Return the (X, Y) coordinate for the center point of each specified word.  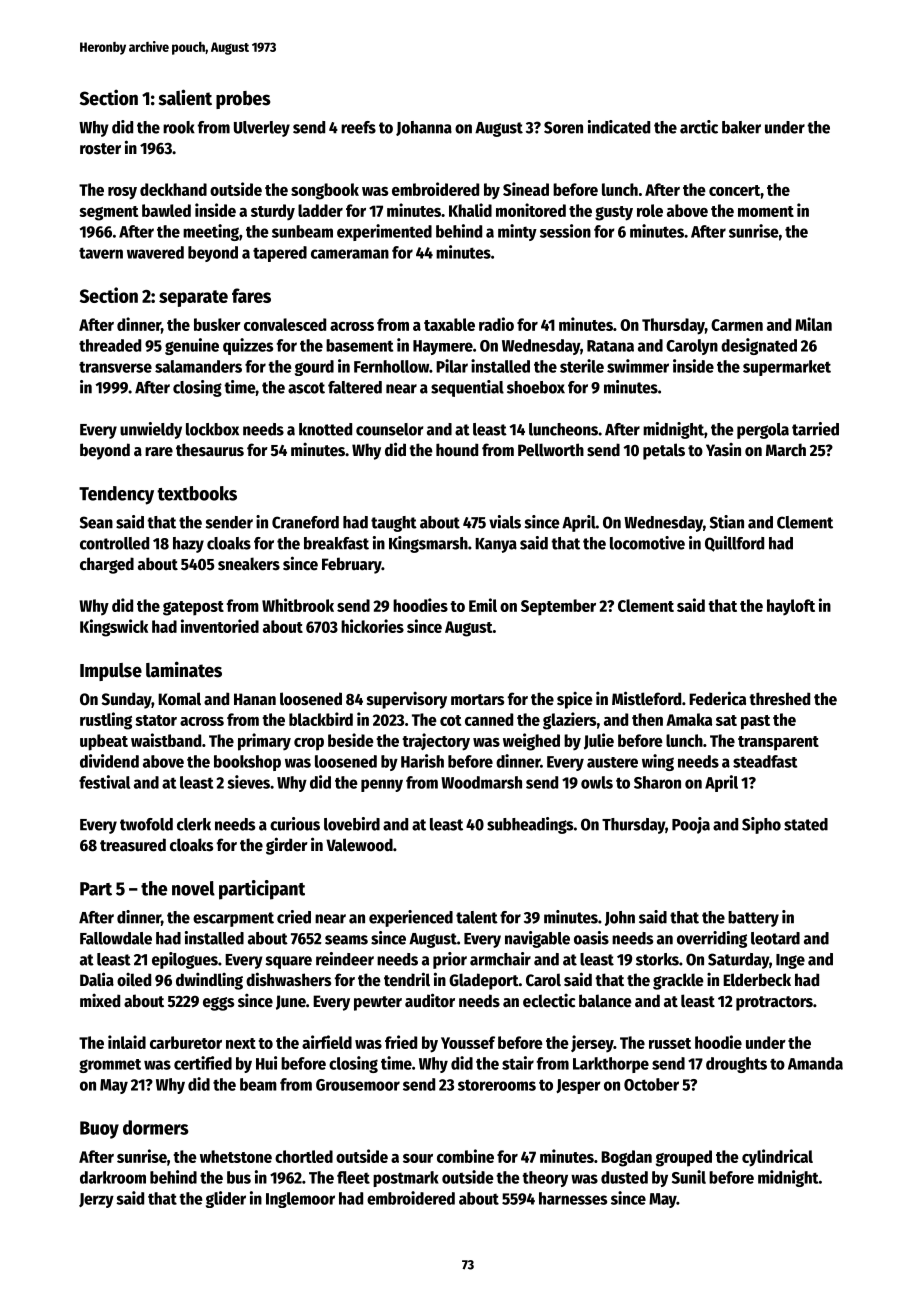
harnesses (573, 1198)
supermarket (787, 368)
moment (766, 211)
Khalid (470, 210)
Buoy (99, 1130)
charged (107, 565)
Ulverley (262, 129)
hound (457, 450)
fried (401, 1042)
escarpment (233, 919)
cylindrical (777, 1158)
